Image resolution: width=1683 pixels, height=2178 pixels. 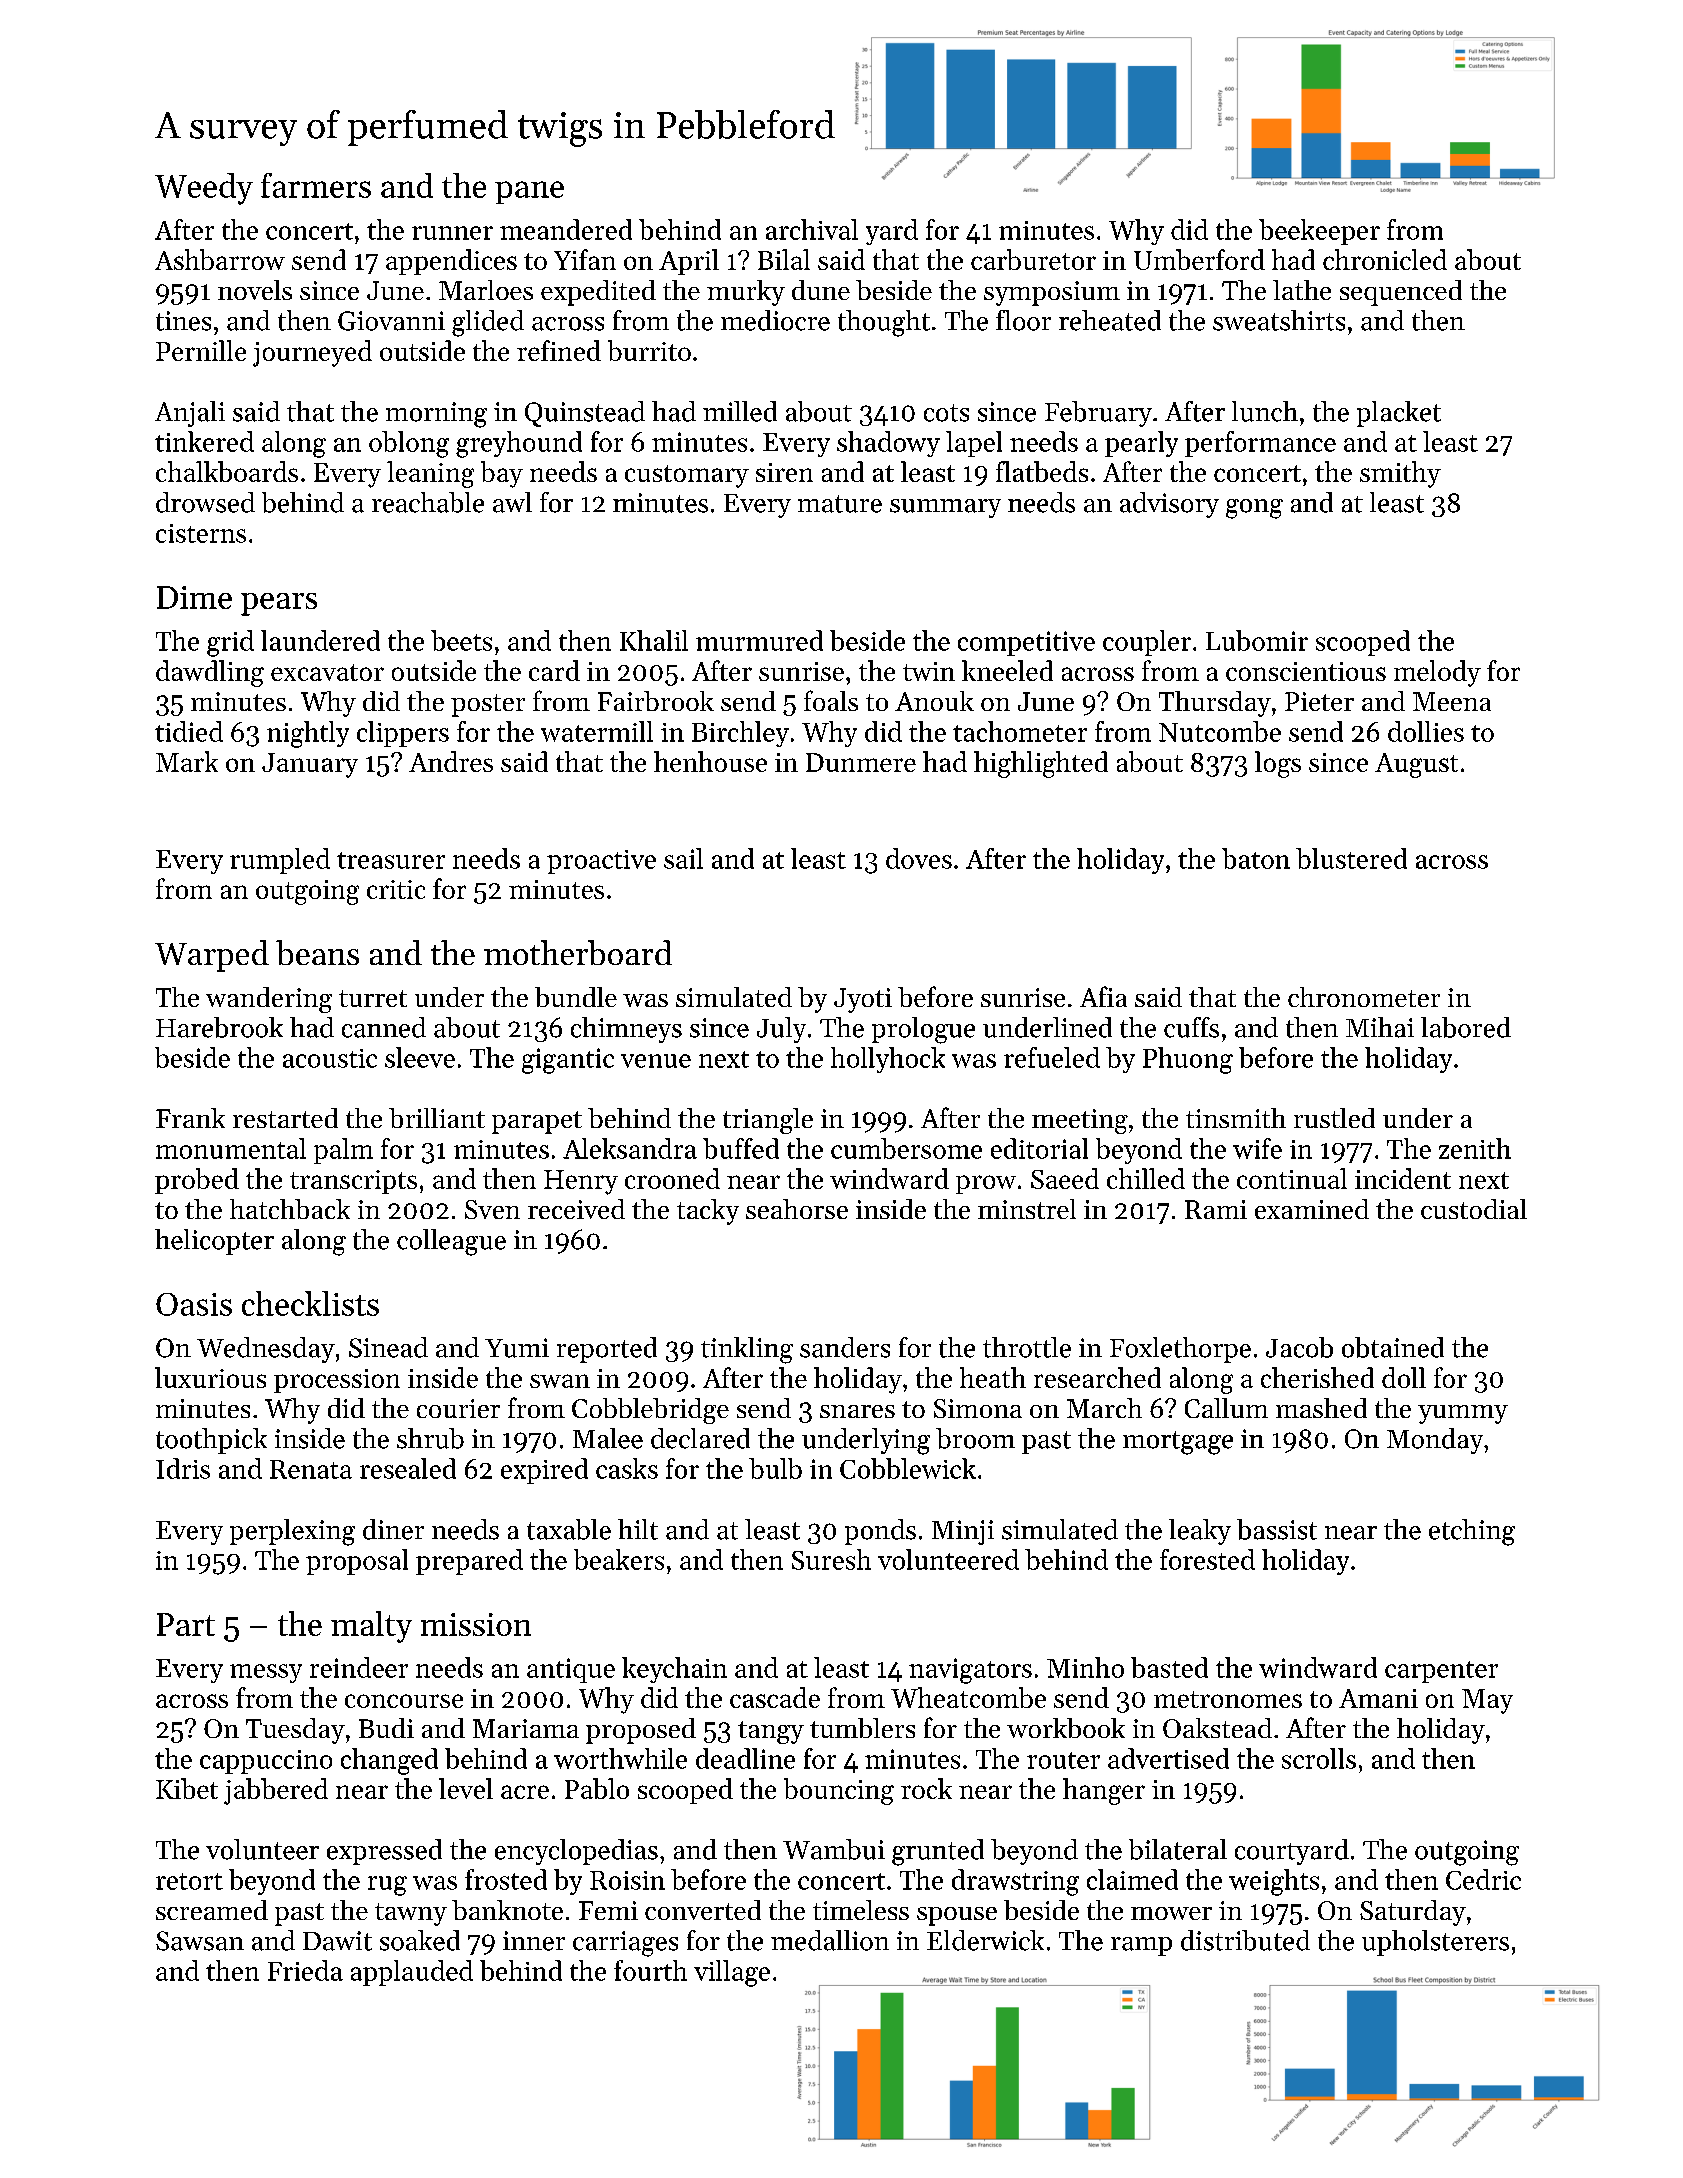 What do you see at coordinates (204, 189) in the screenshot?
I see `Weedy` at bounding box center [204, 189].
